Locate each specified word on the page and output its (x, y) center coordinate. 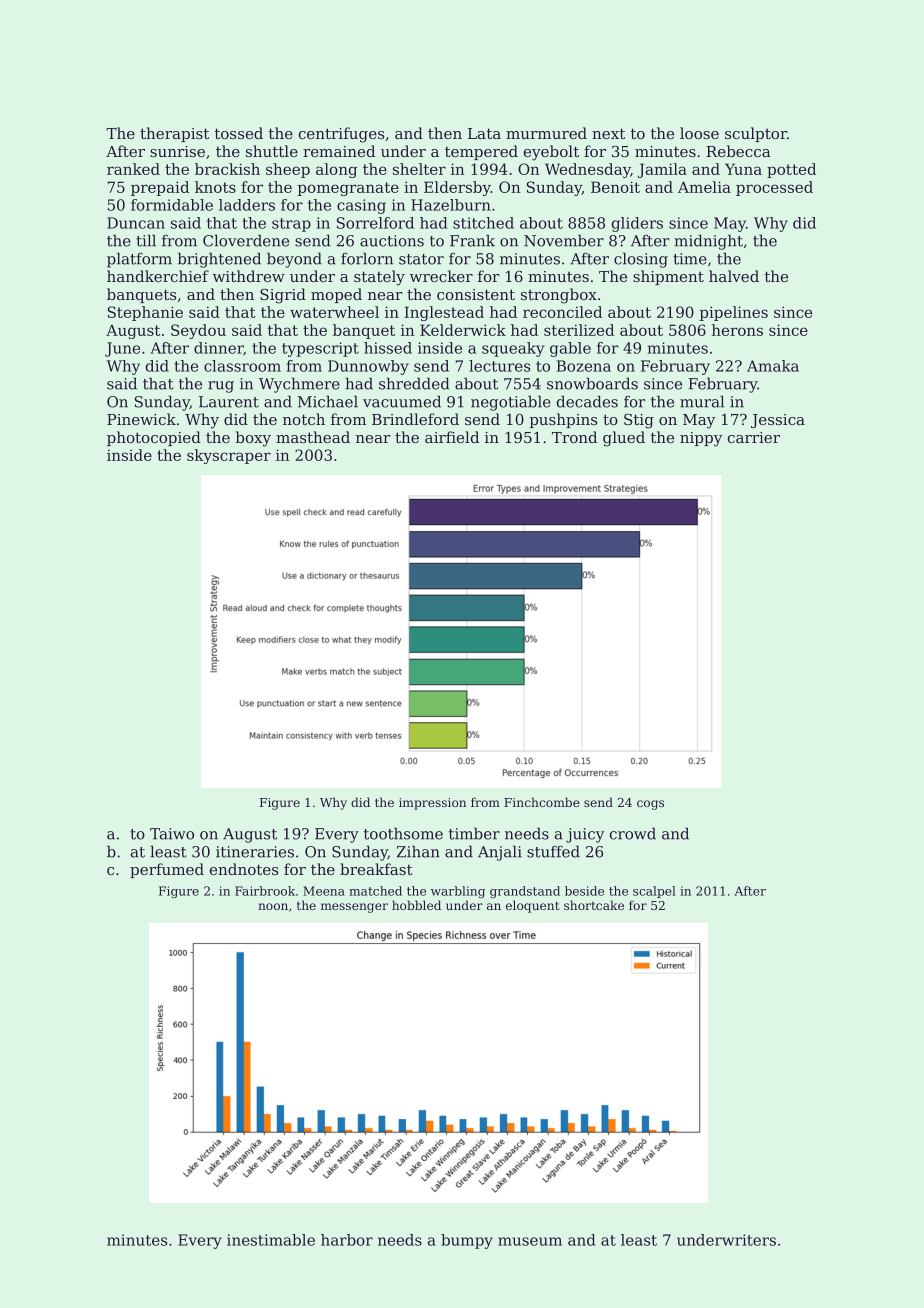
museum (530, 1241)
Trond (574, 437)
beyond (294, 260)
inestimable (271, 1240)
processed (774, 188)
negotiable (511, 403)
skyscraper (229, 456)
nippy (701, 439)
